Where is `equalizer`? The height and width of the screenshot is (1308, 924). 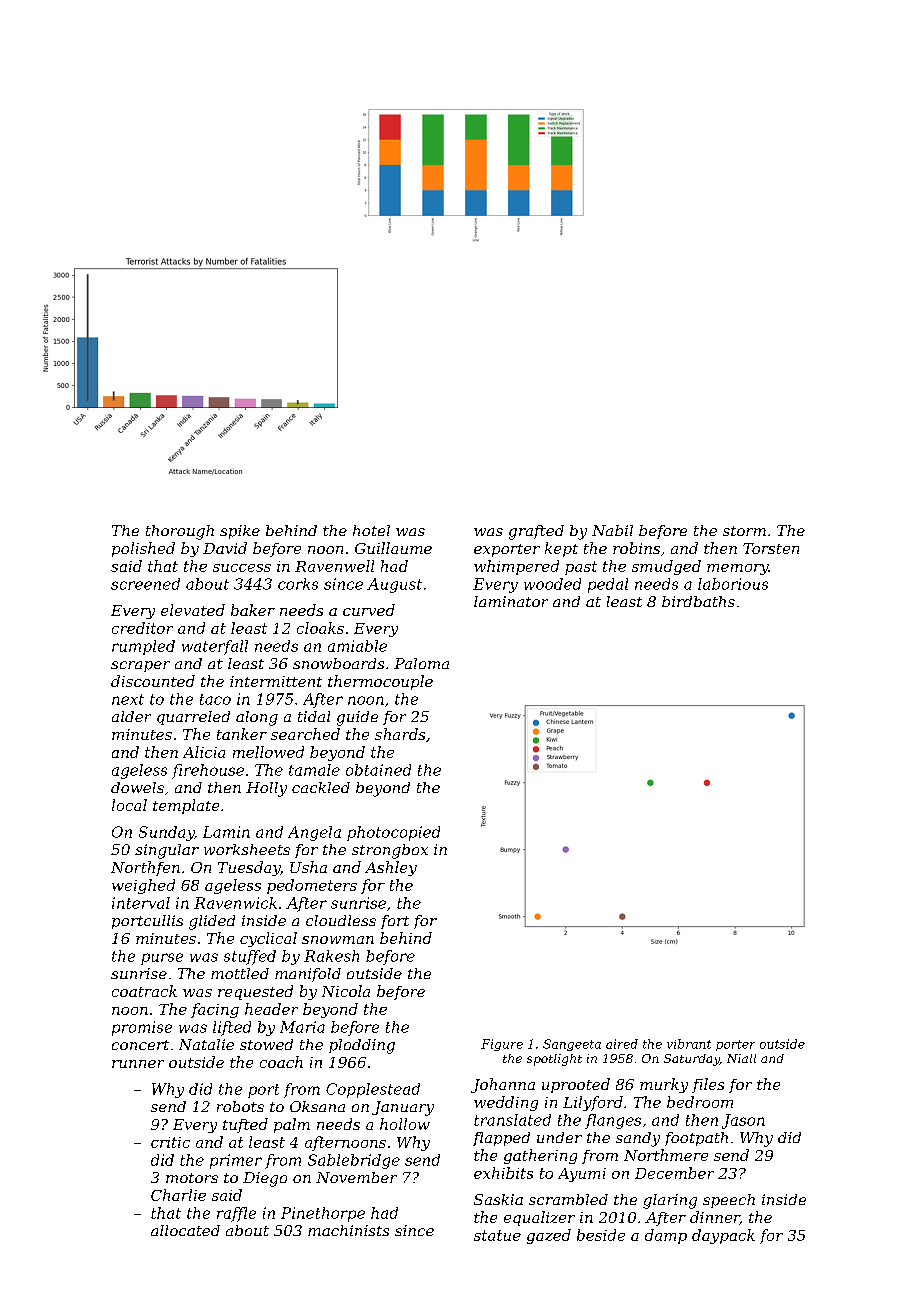
equalizer is located at coordinates (539, 1218).
